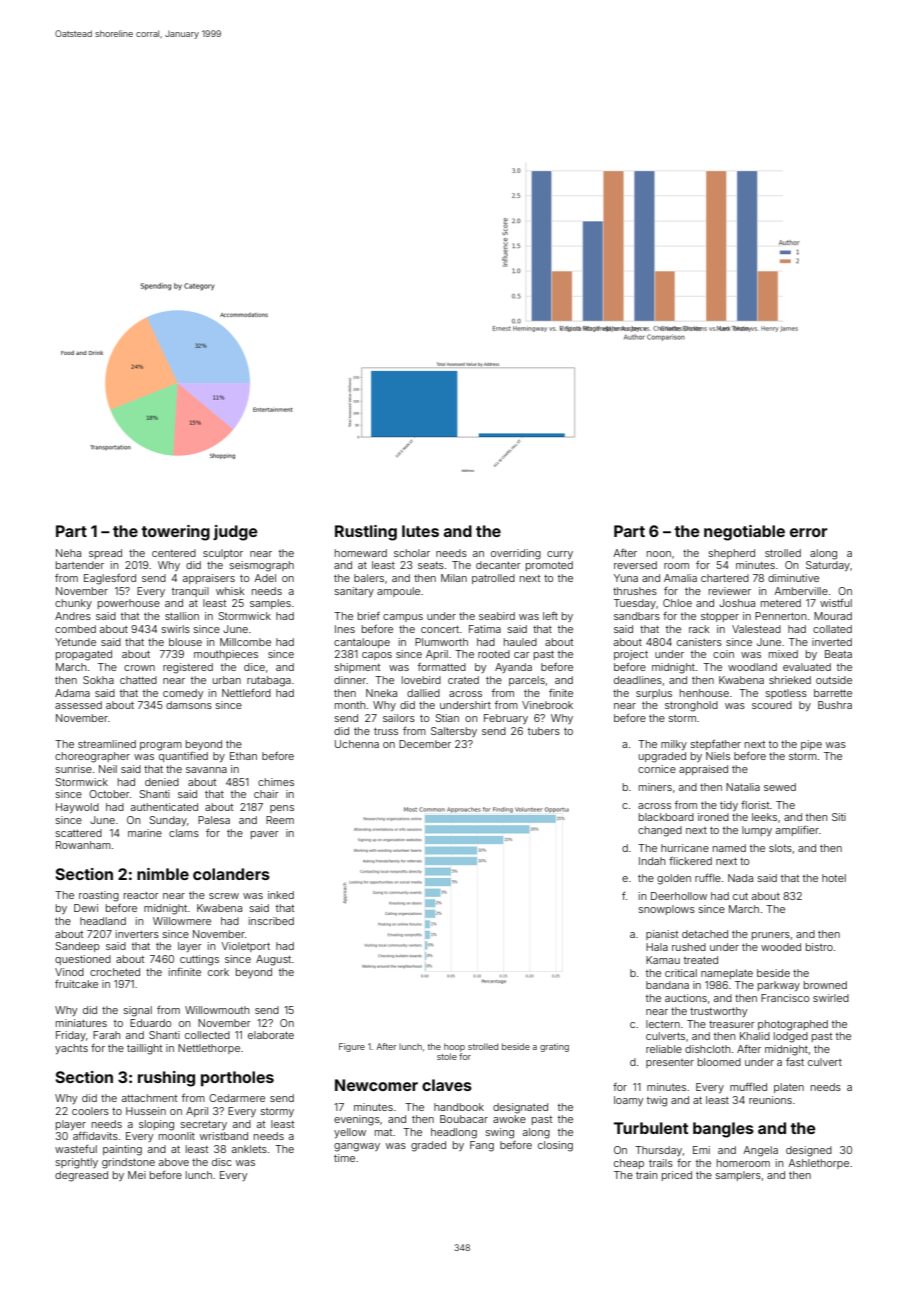  What do you see at coordinates (282, 809) in the screenshot?
I see `pens` at bounding box center [282, 809].
